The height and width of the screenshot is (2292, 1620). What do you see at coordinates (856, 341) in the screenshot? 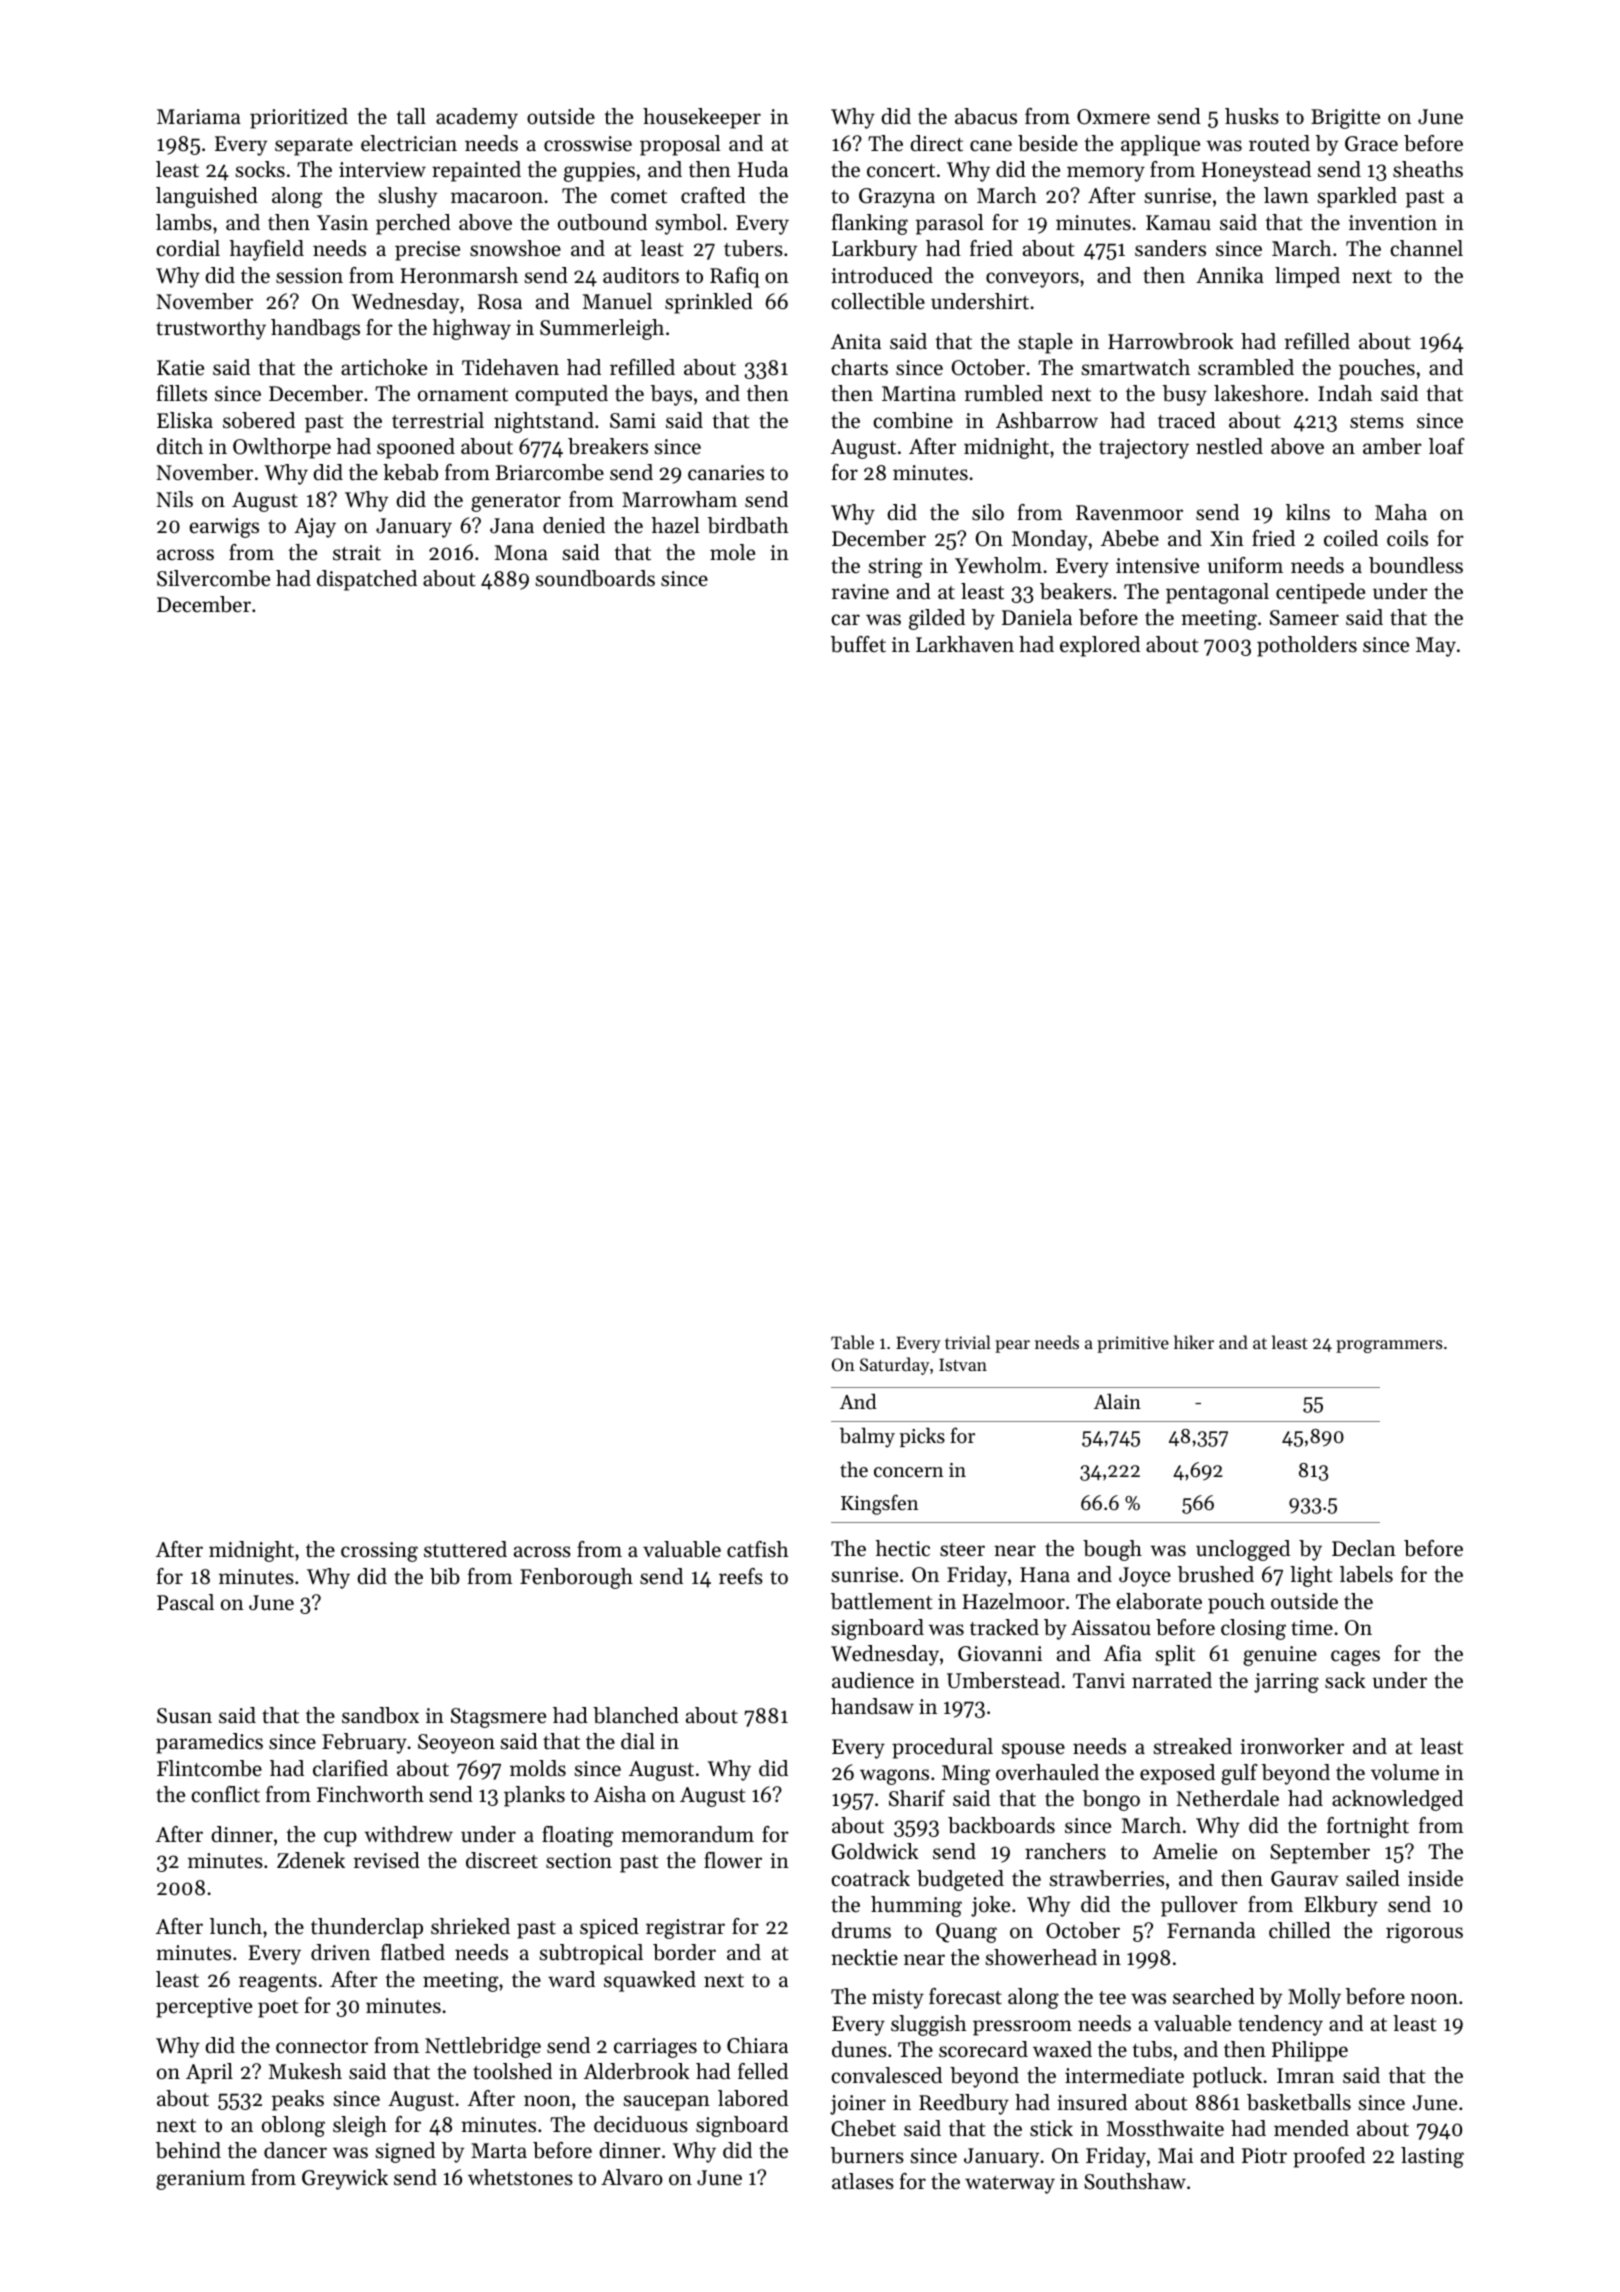
I see `Anita` at bounding box center [856, 341].
